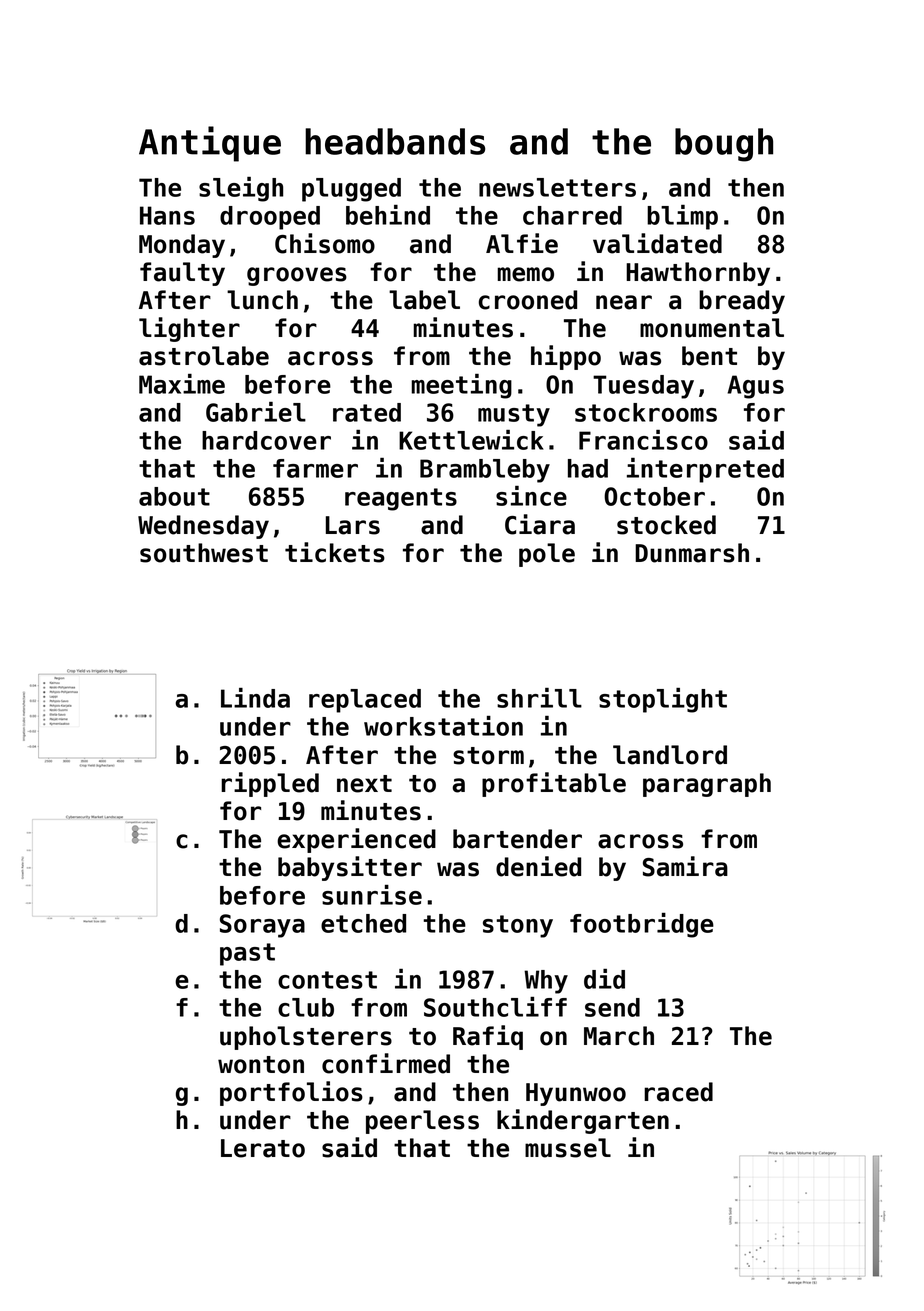 Image resolution: width=924 pixels, height=1311 pixels. What do you see at coordinates (395, 141) in the screenshot?
I see `headbands` at bounding box center [395, 141].
